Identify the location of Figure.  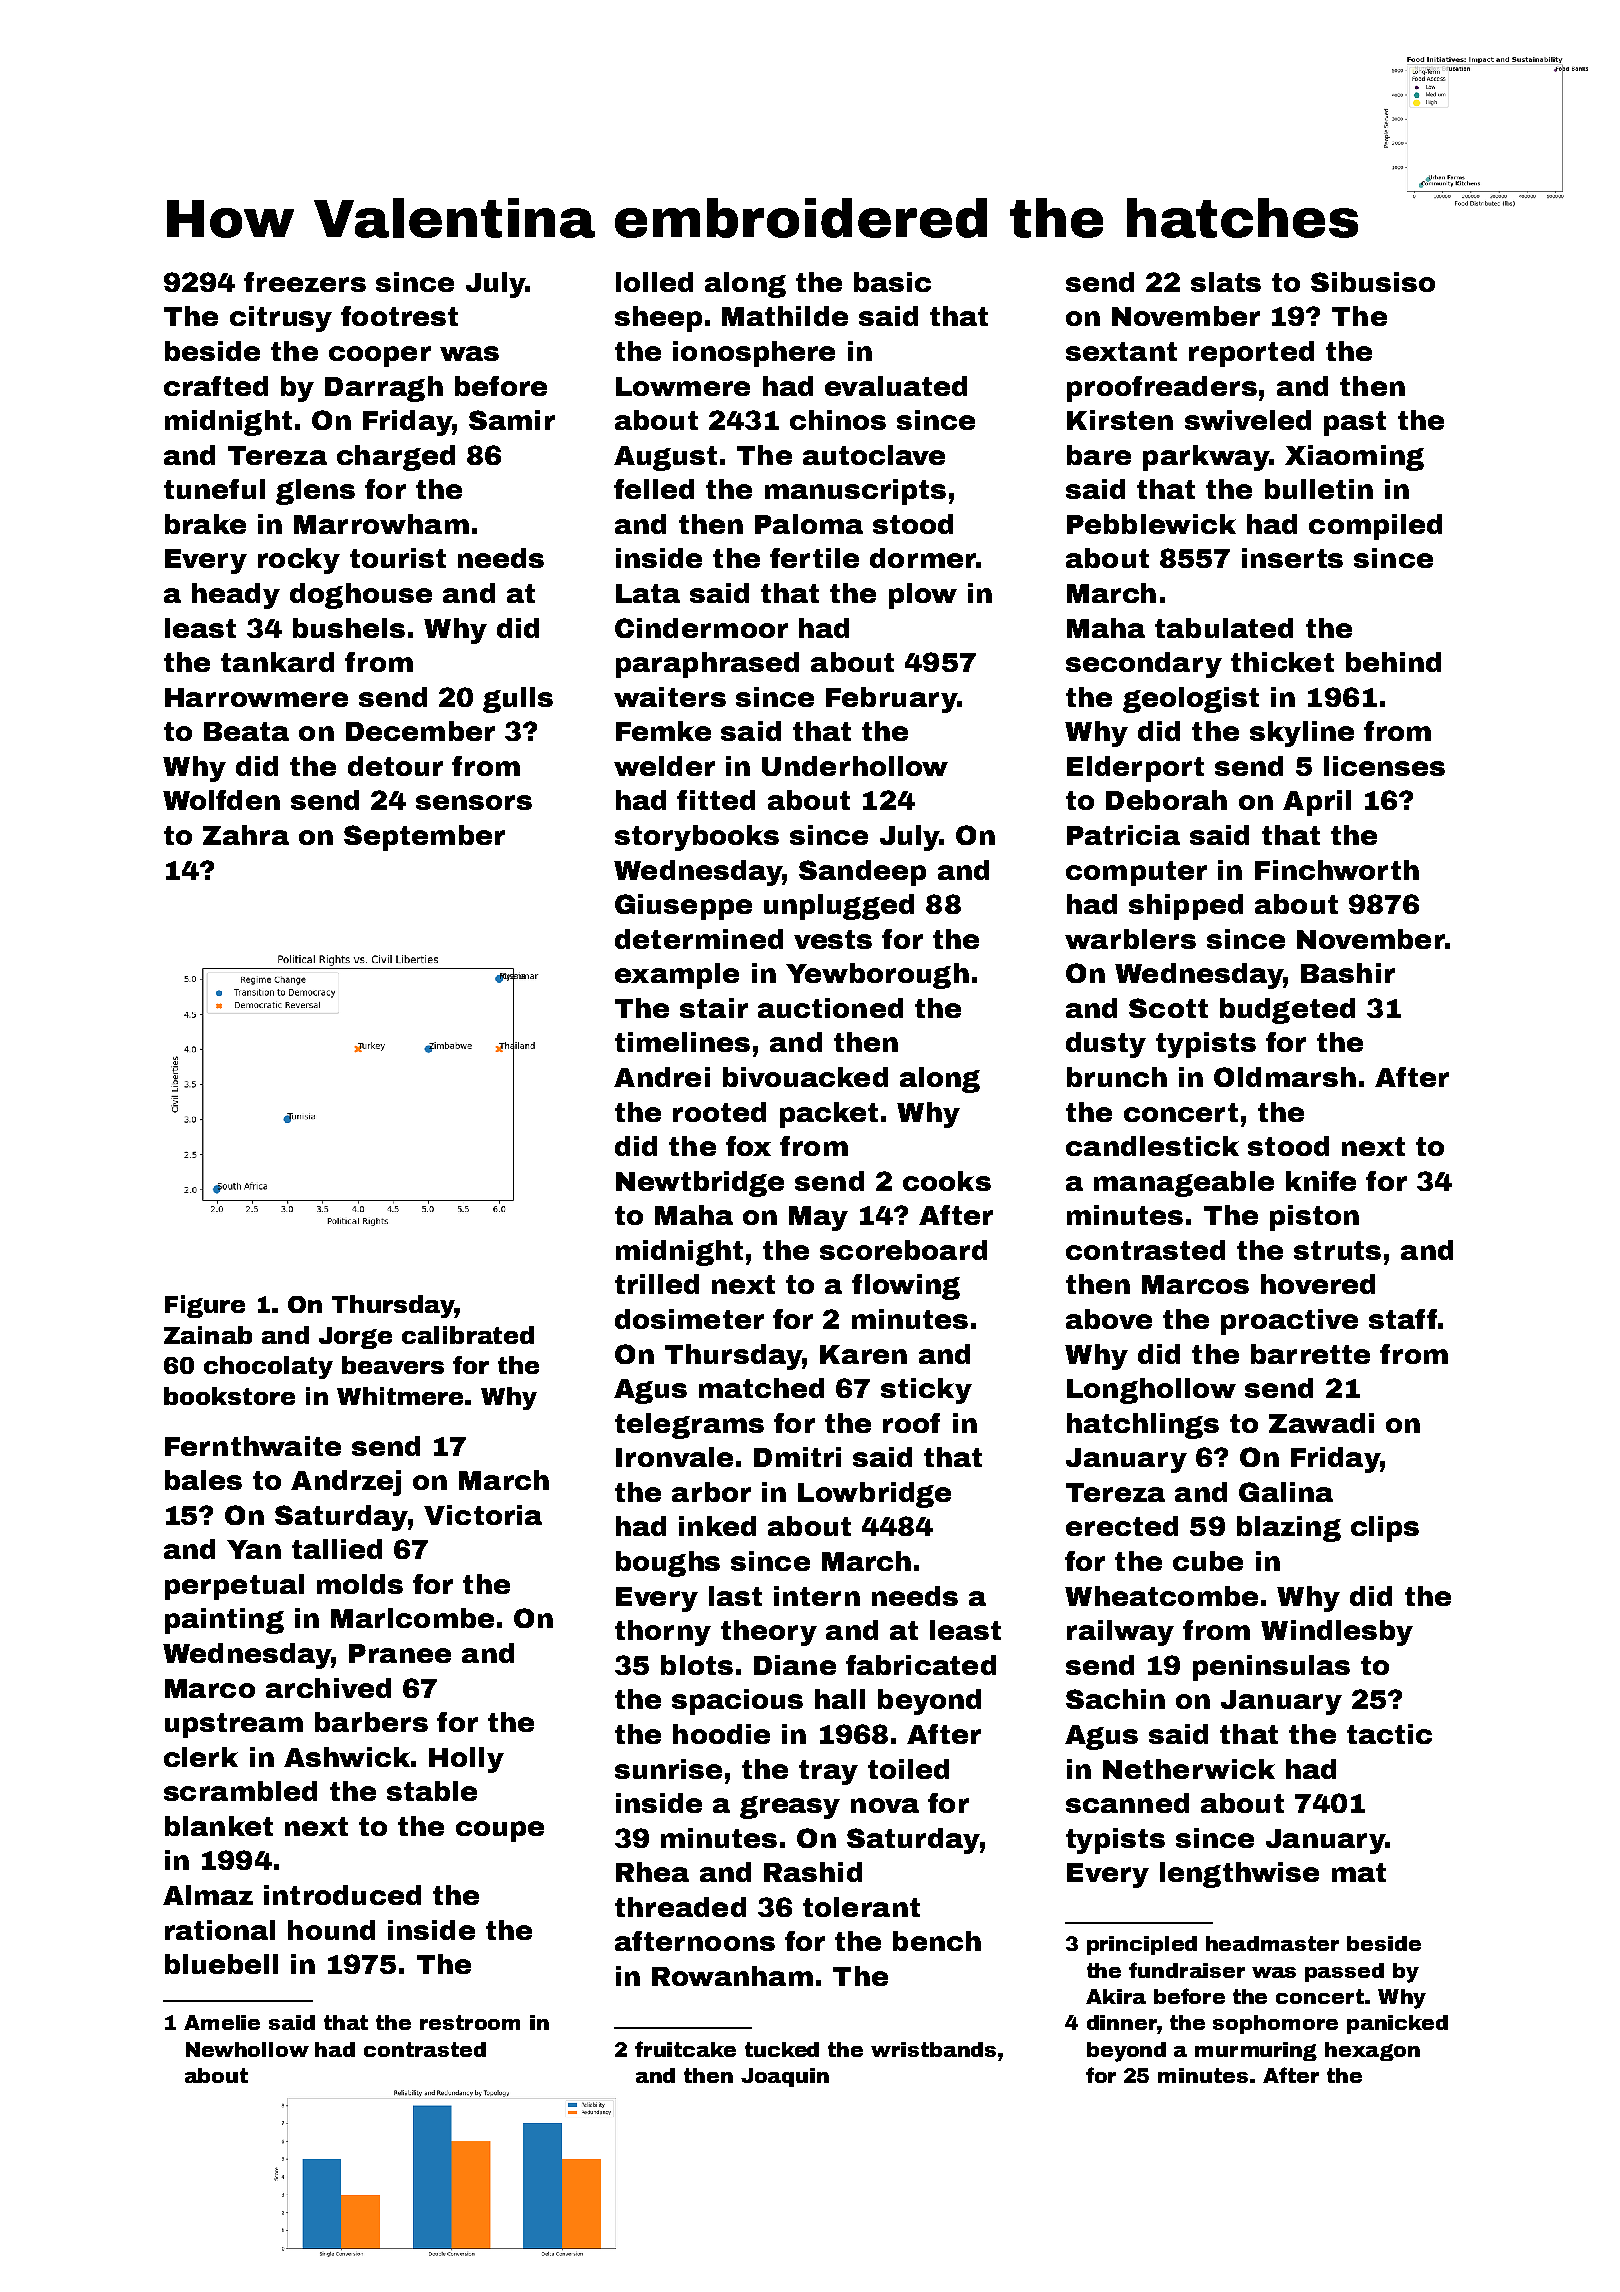
(205, 1306).
